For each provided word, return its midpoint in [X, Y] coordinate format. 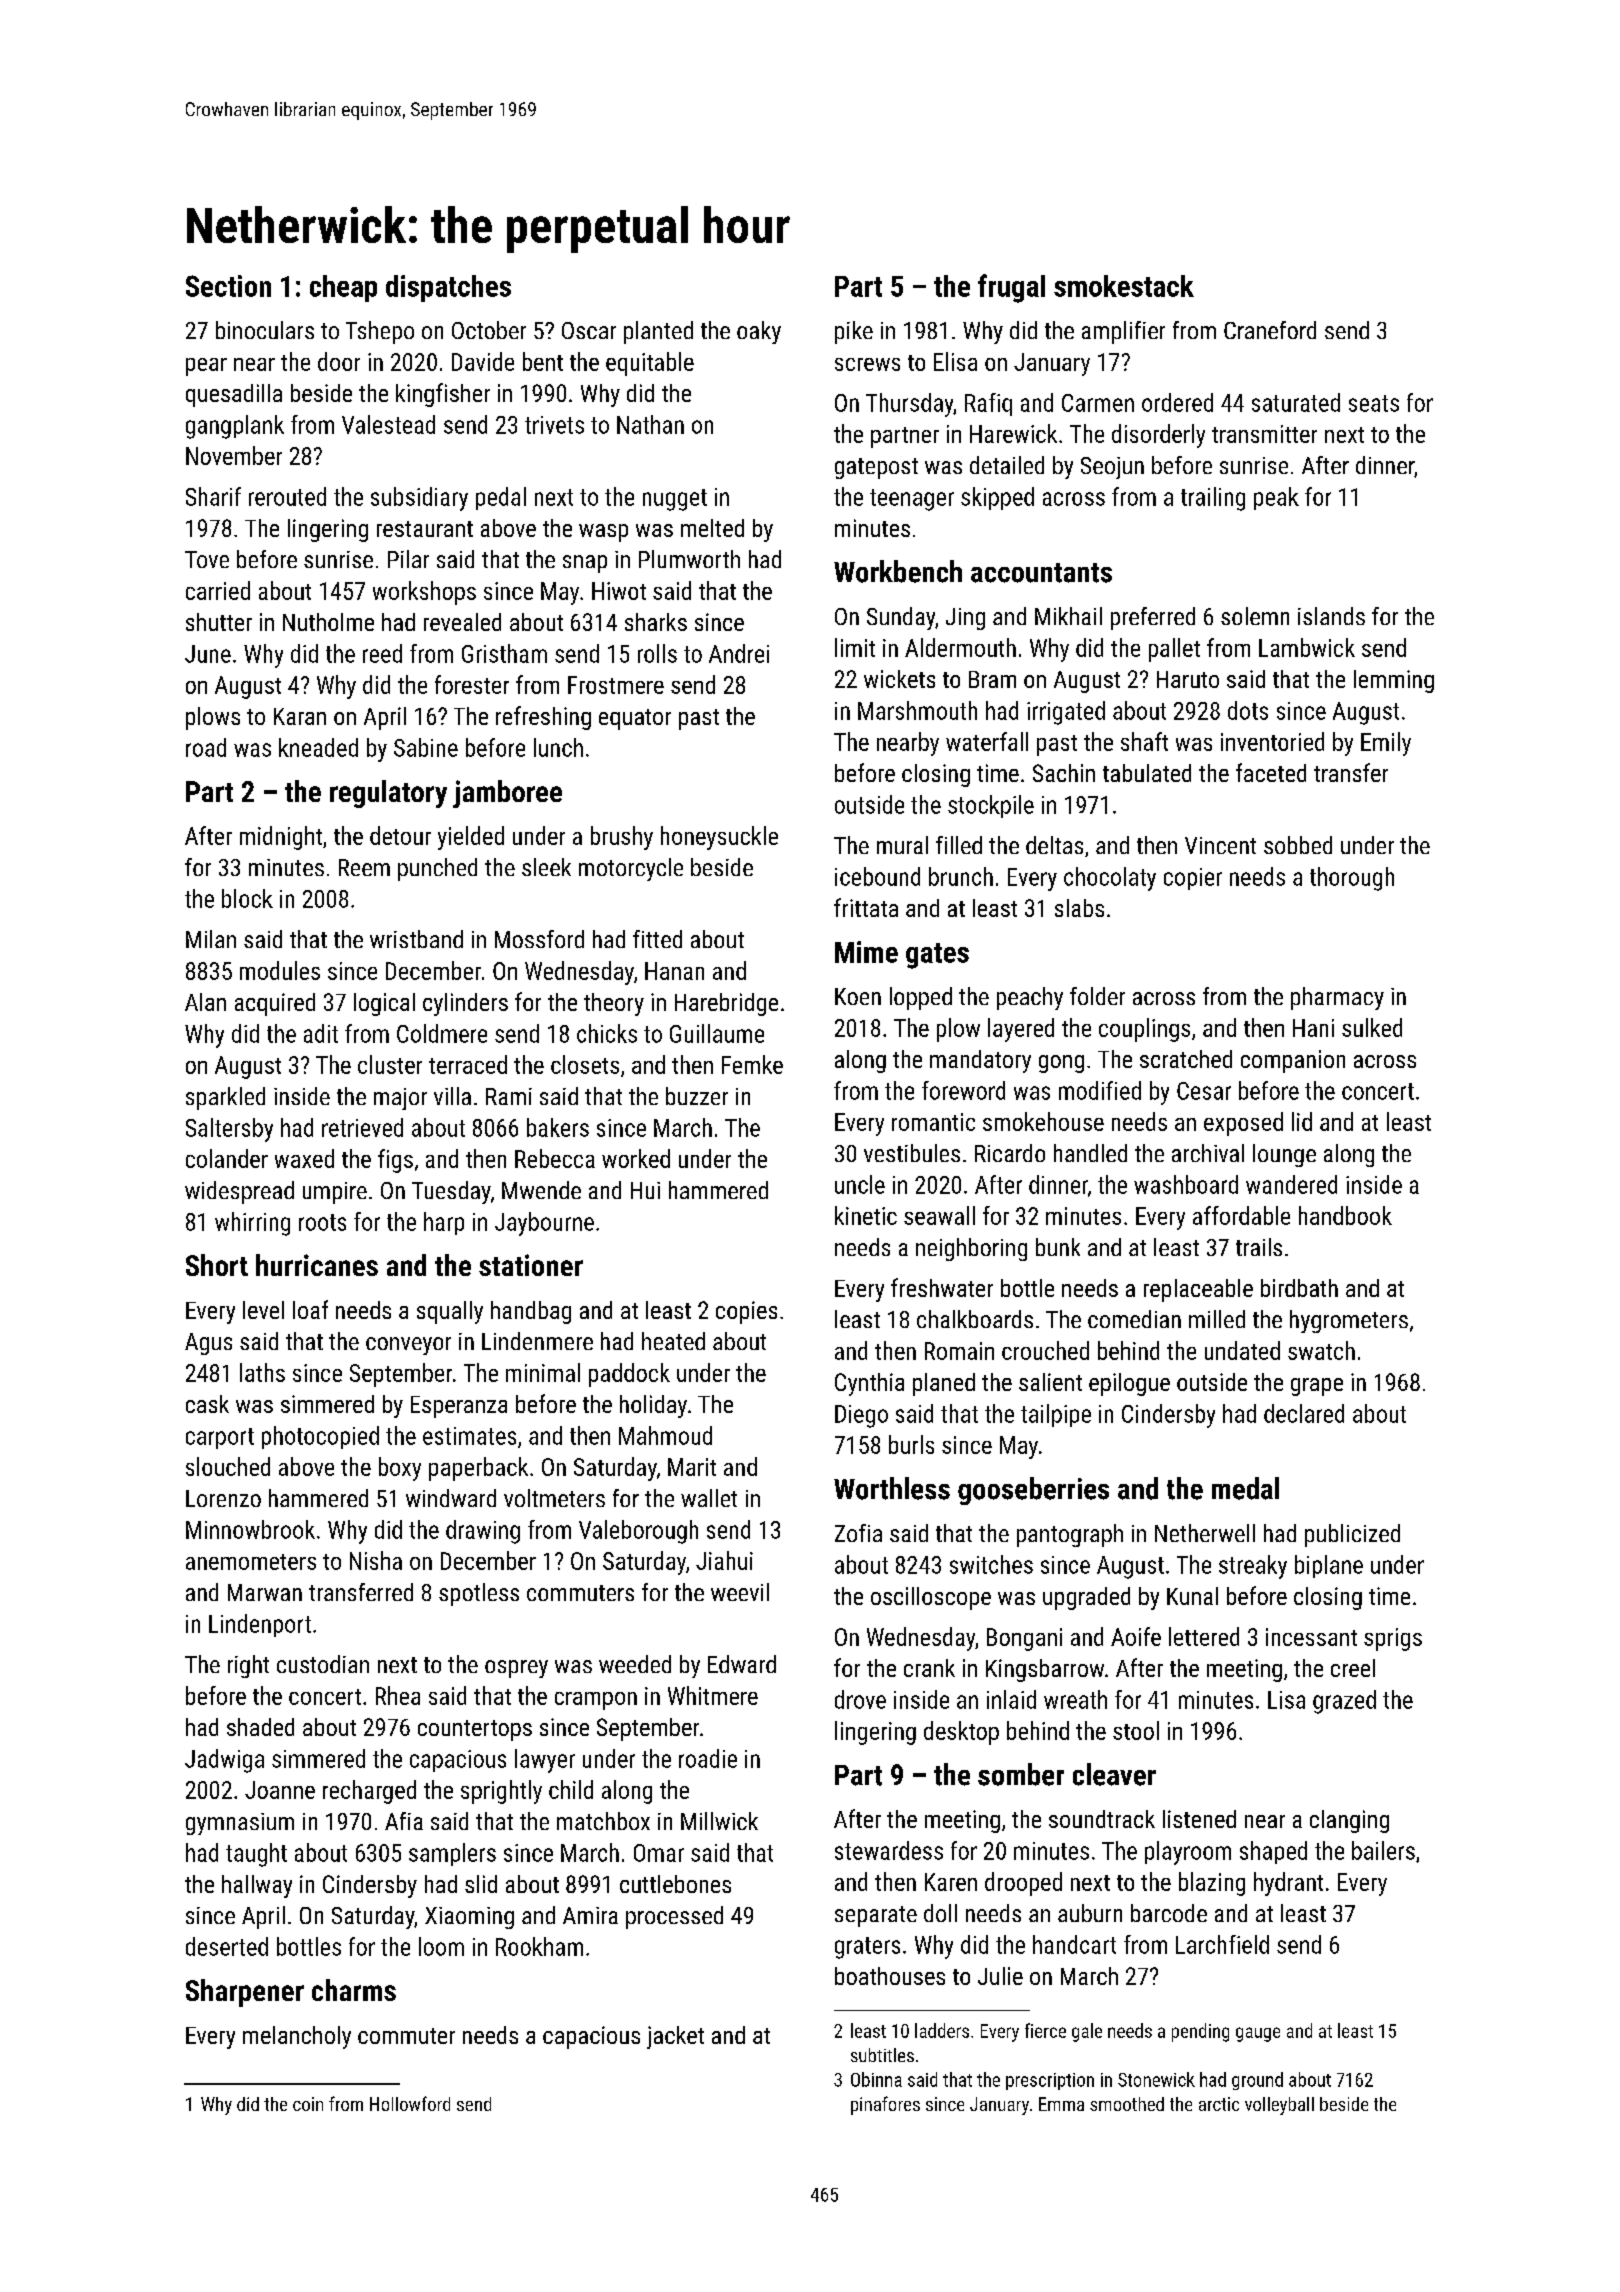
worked [636, 1158]
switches [991, 1564]
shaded [260, 1727]
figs [395, 1161]
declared [1304, 1413]
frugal [1011, 288]
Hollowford [410, 2103]
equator [635, 719]
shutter [219, 622]
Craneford [1270, 330]
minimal [543, 1372]
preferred [1153, 618]
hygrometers [1349, 1321]
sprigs [1393, 1639]
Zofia [858, 1533]
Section [228, 286]
